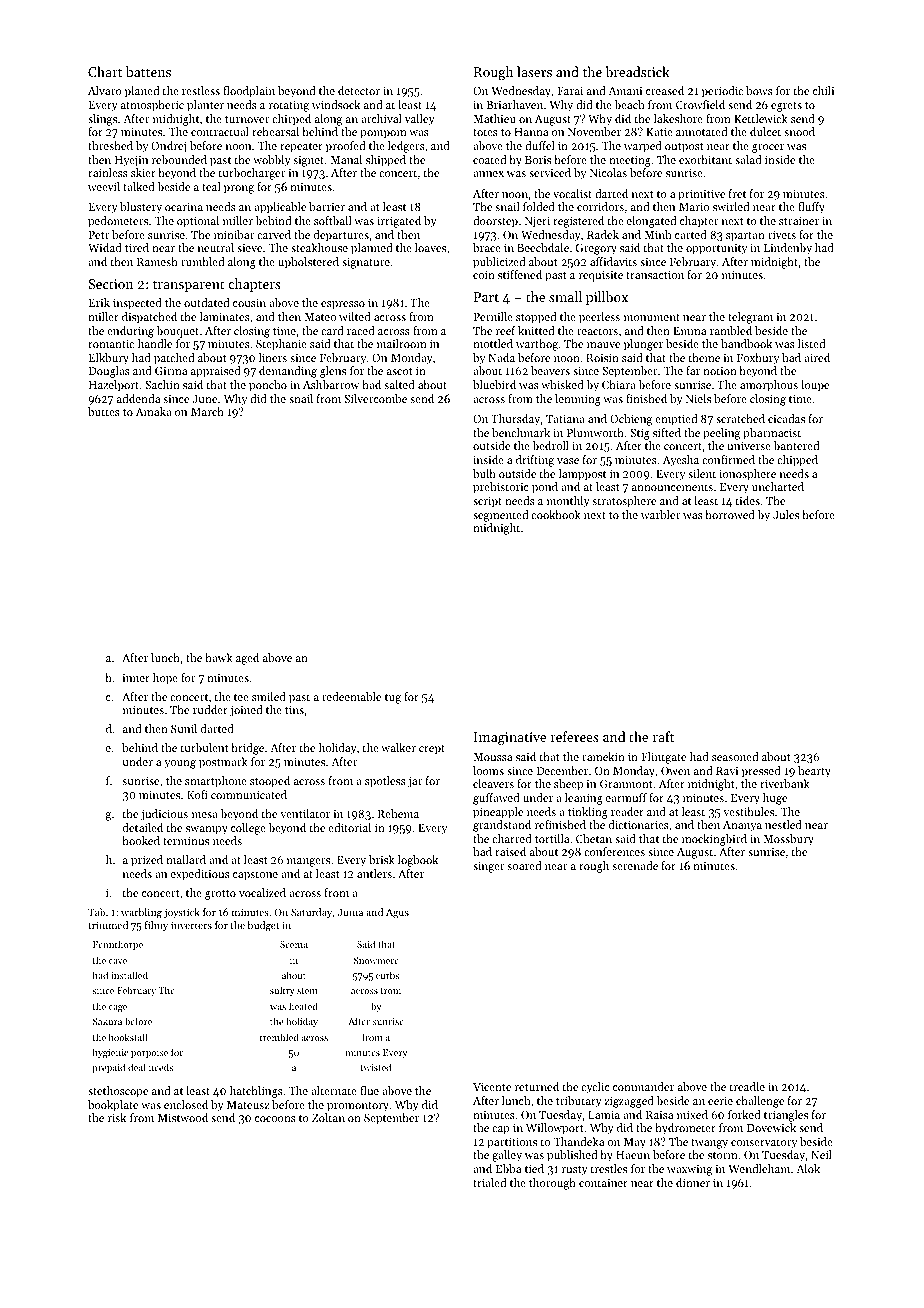  Describe the element at coordinates (815, 386) in the document. I see `loupe` at that location.
